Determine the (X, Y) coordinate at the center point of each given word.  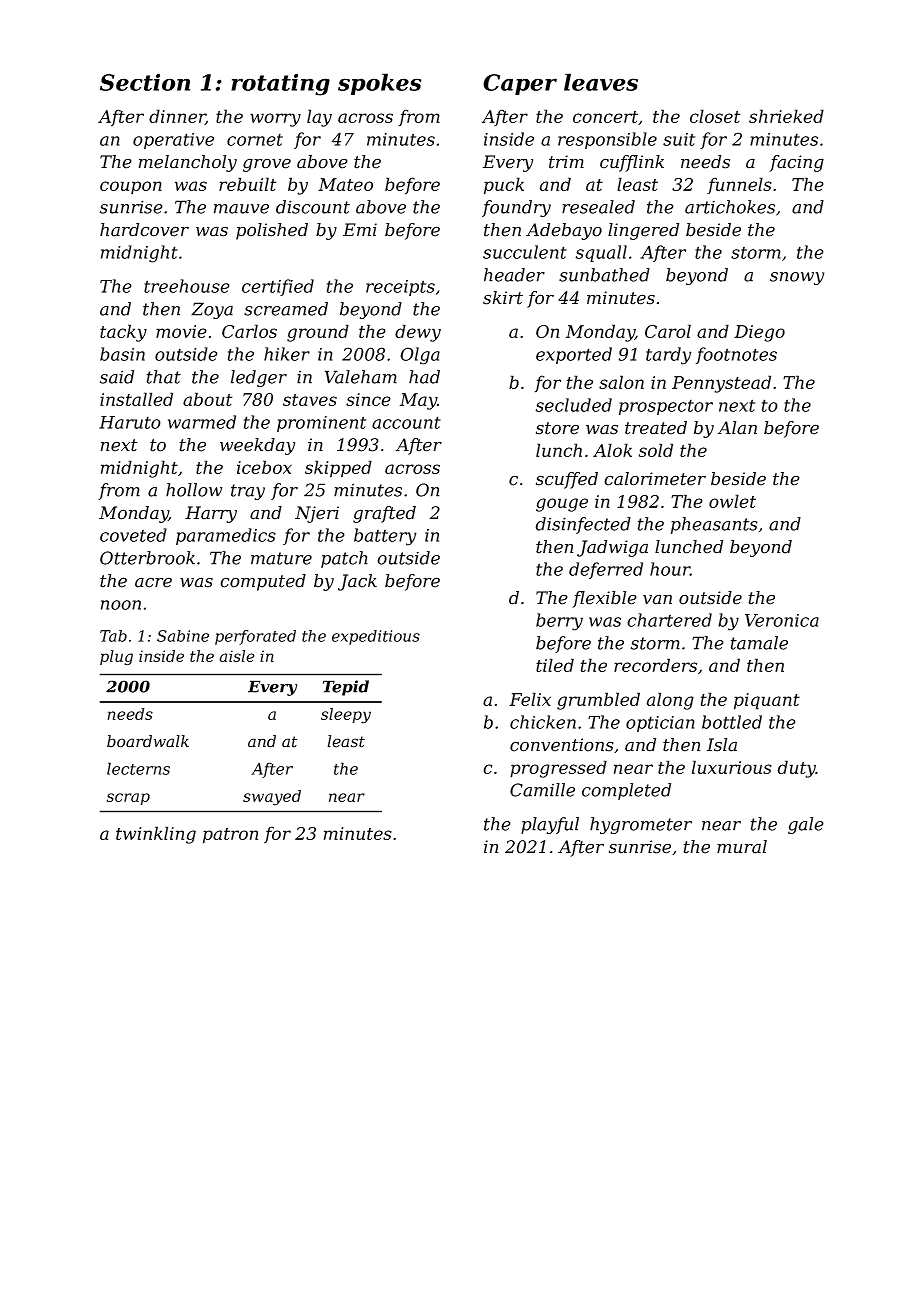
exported (574, 355)
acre (153, 582)
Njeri (317, 514)
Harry (211, 514)
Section (145, 82)
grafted (384, 514)
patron (230, 836)
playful (550, 825)
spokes (380, 84)
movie (181, 331)
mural (742, 847)
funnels (739, 185)
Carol (668, 331)
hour (670, 569)
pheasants (714, 525)
